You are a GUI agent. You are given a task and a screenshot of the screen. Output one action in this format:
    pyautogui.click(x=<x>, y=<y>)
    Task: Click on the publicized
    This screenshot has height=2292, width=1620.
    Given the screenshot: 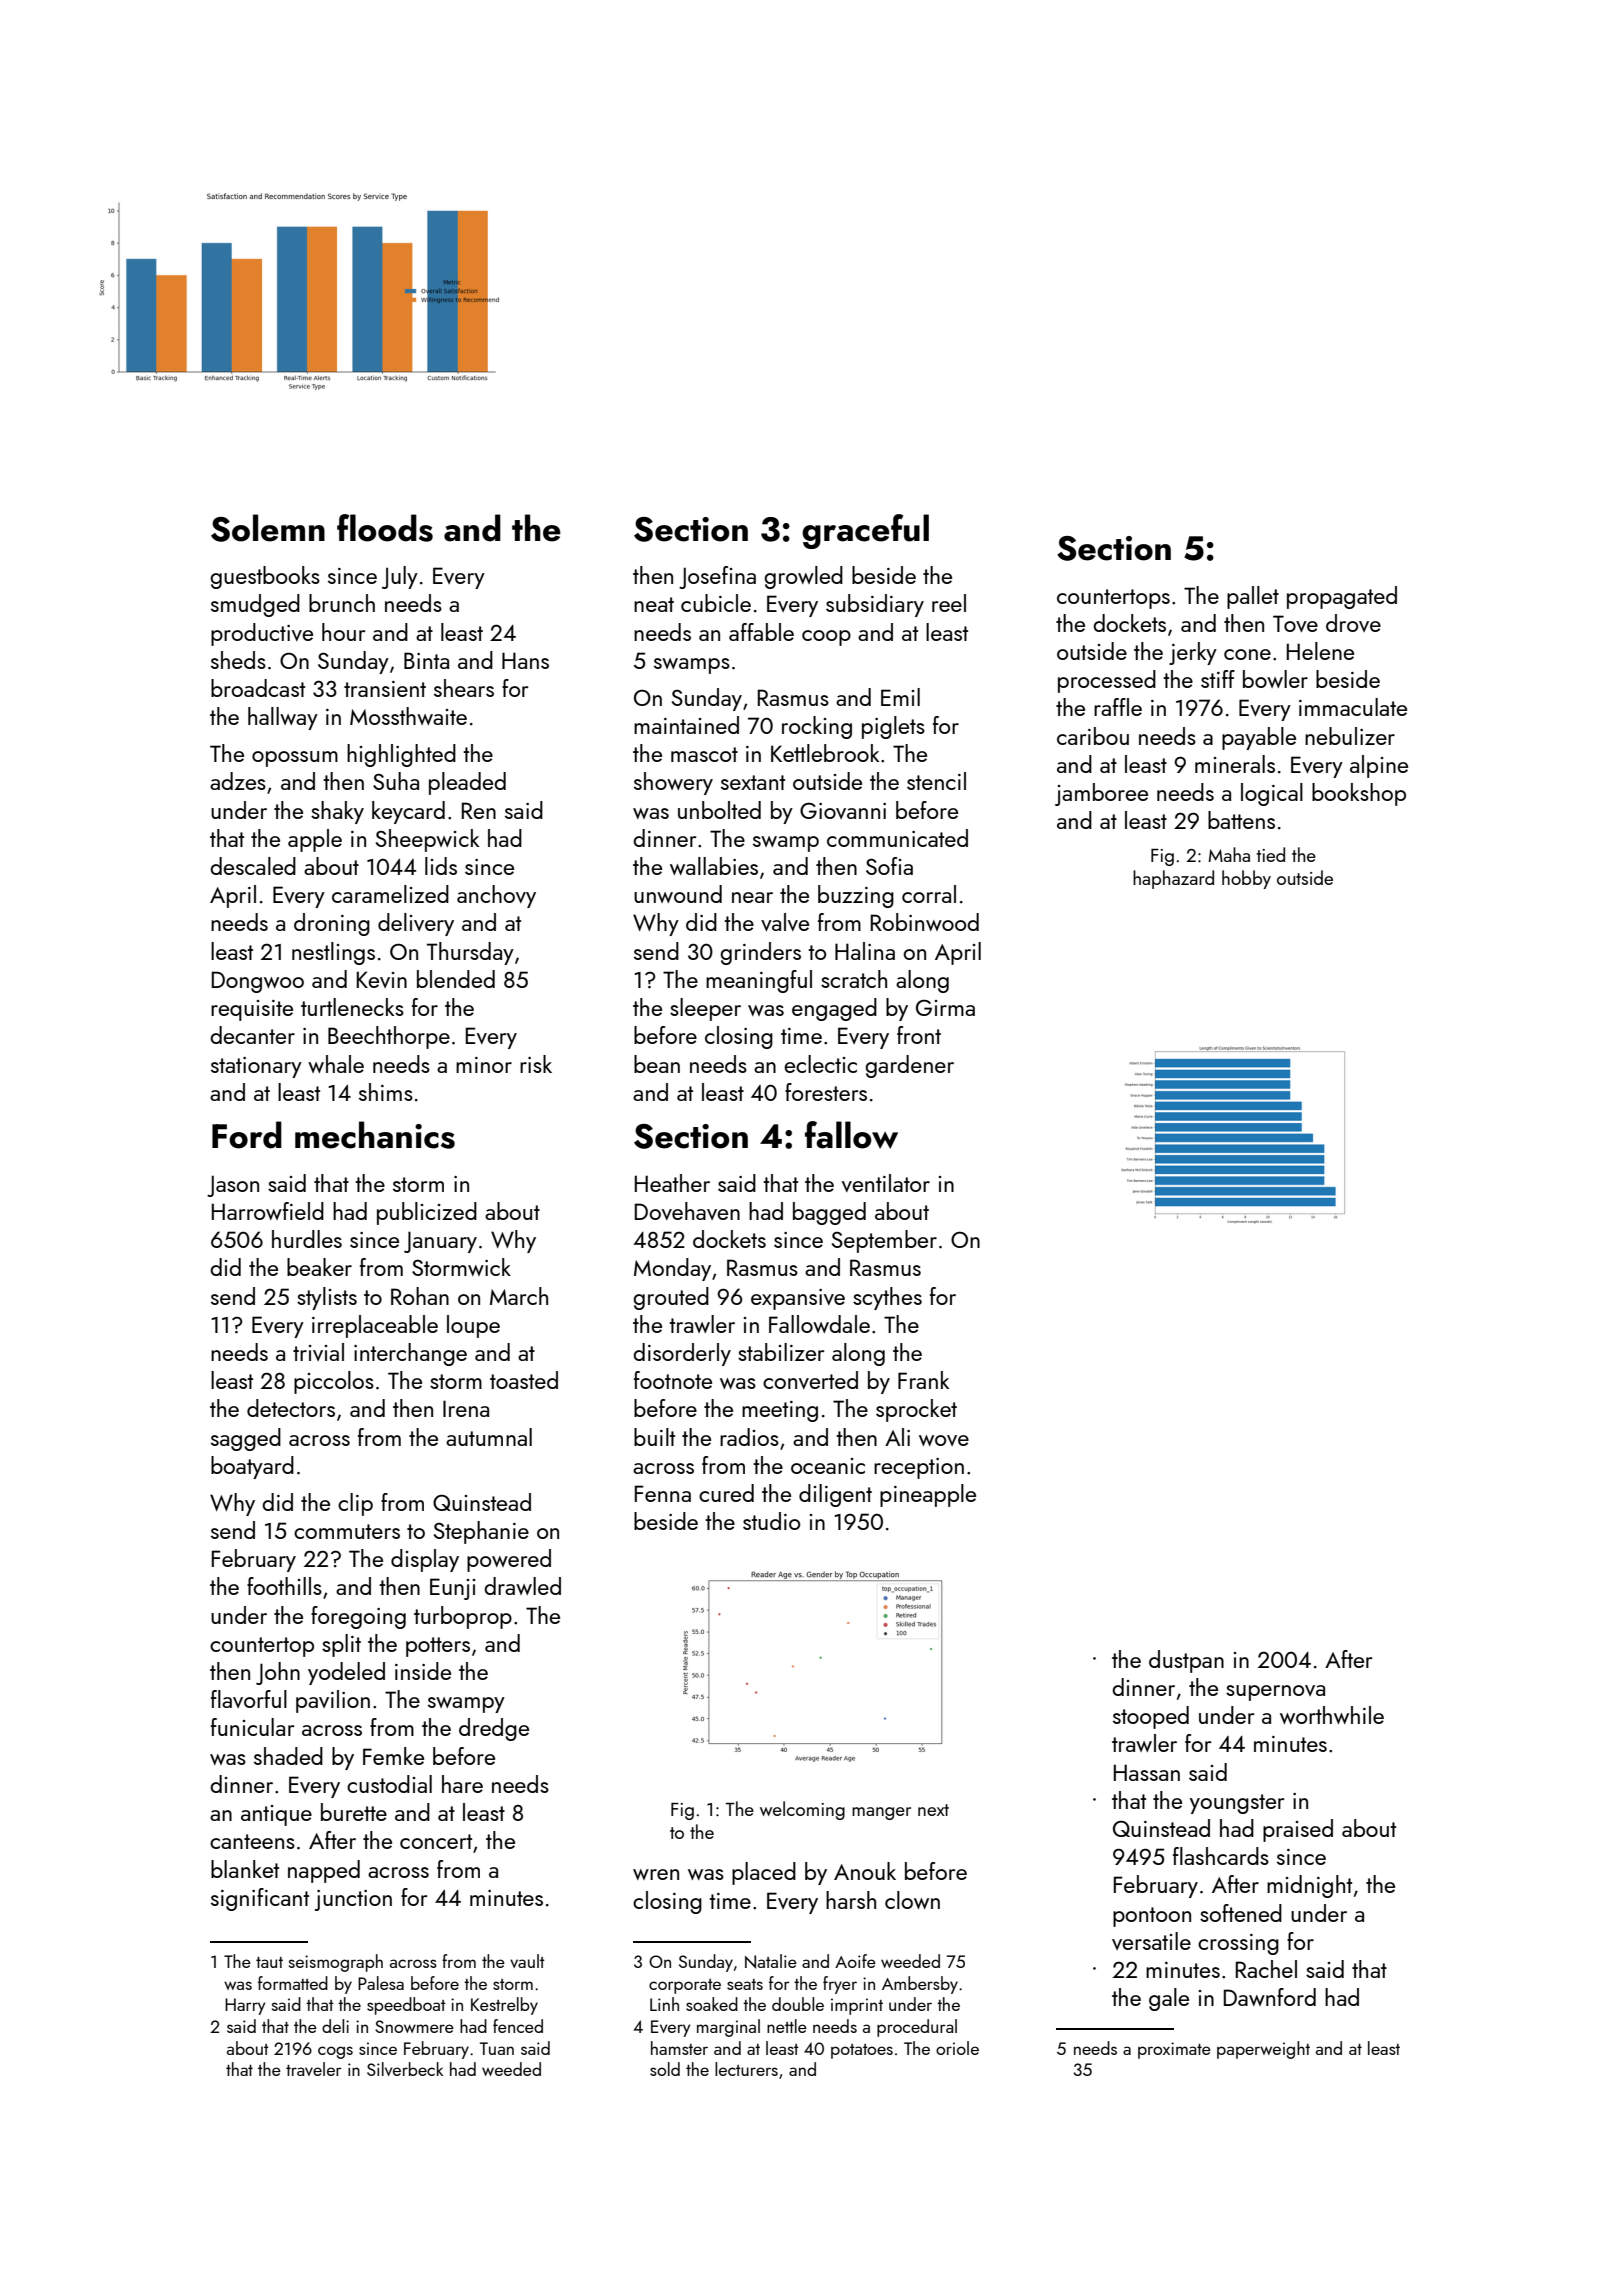 What is the action you would take?
    pyautogui.click(x=427, y=1213)
